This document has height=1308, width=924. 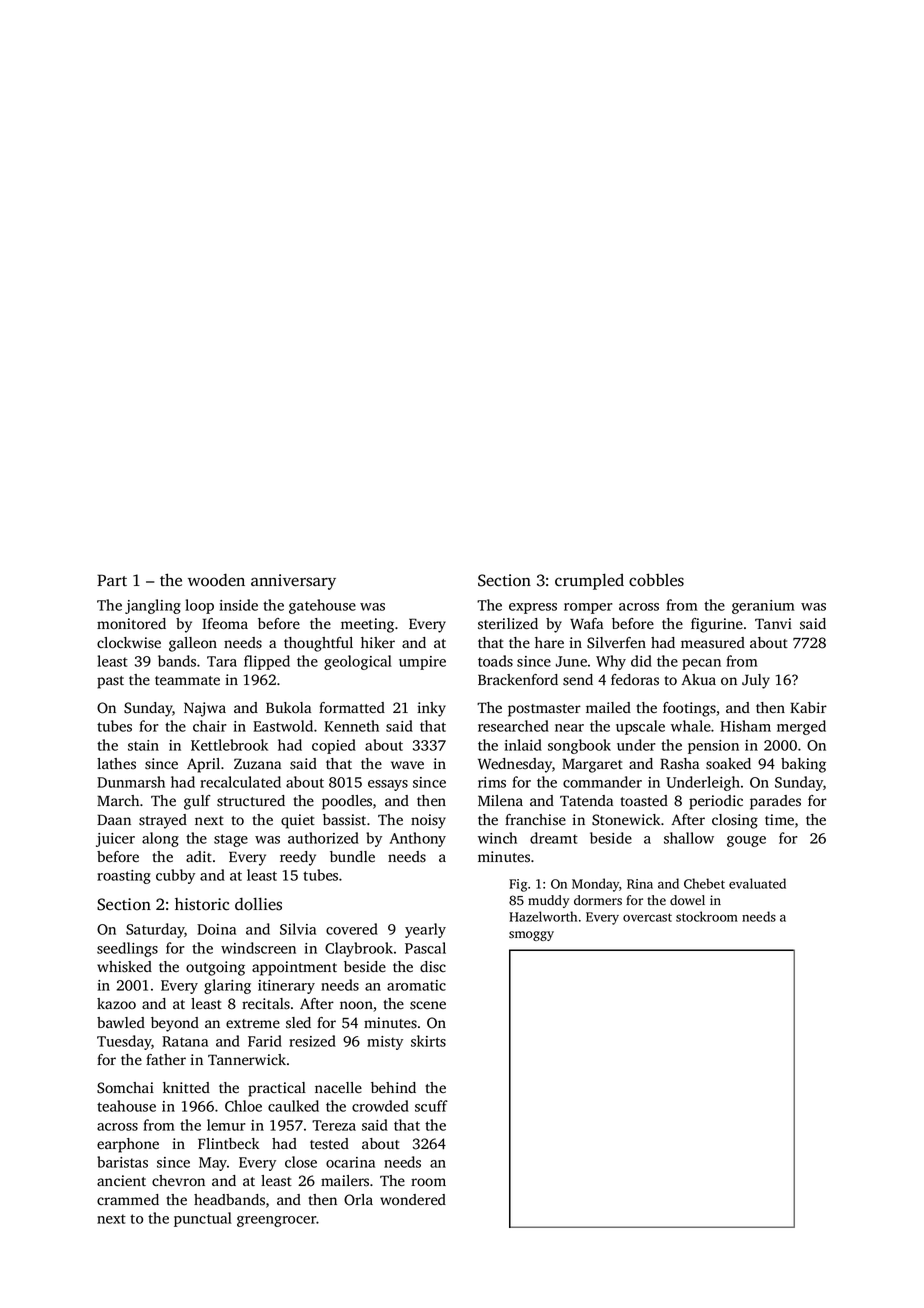 I want to click on measured, so click(x=713, y=643).
